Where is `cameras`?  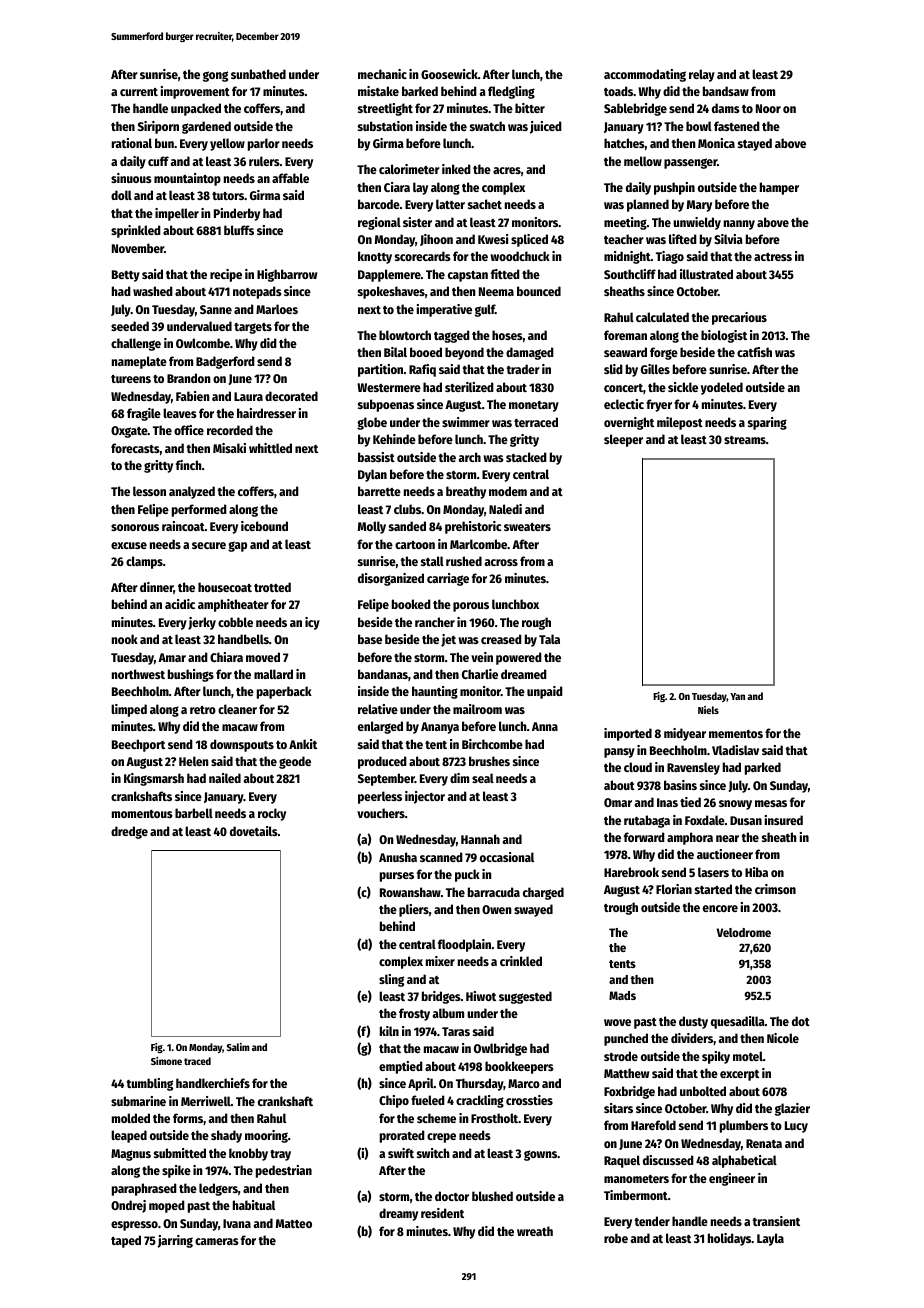
cameras is located at coordinates (217, 1241).
